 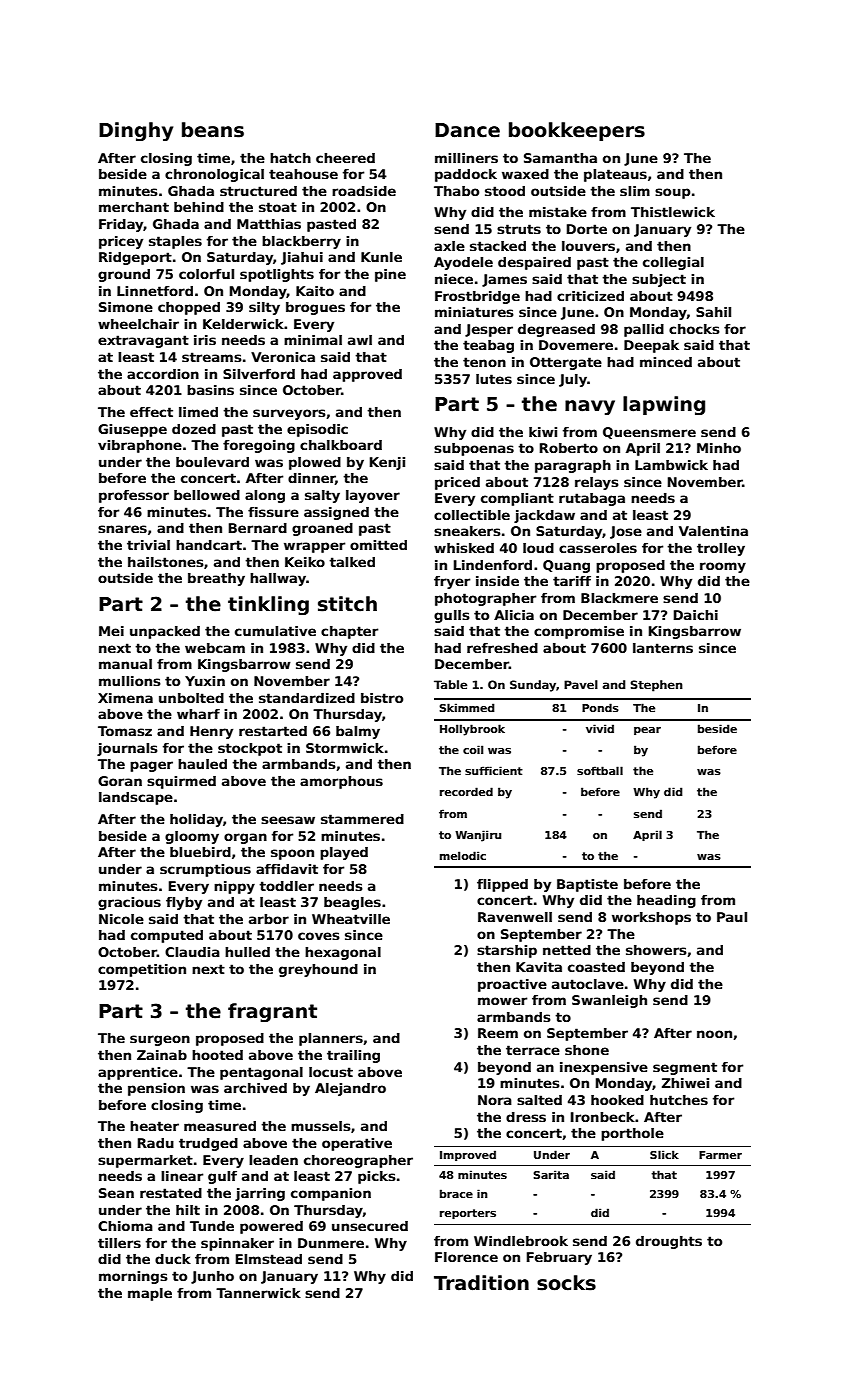 I want to click on Swanleigh, so click(x=609, y=1001).
